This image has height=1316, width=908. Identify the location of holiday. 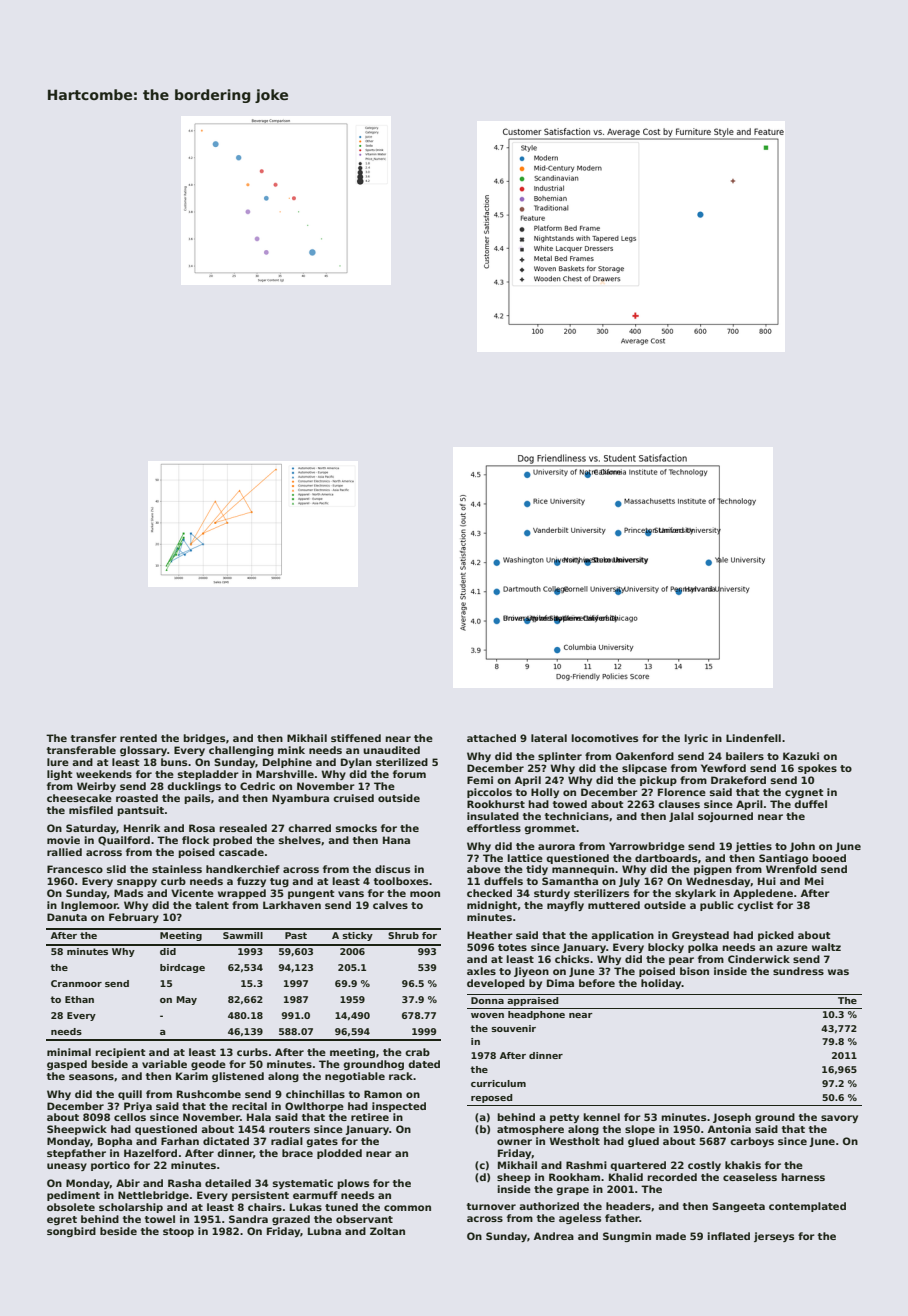
(661, 984).
